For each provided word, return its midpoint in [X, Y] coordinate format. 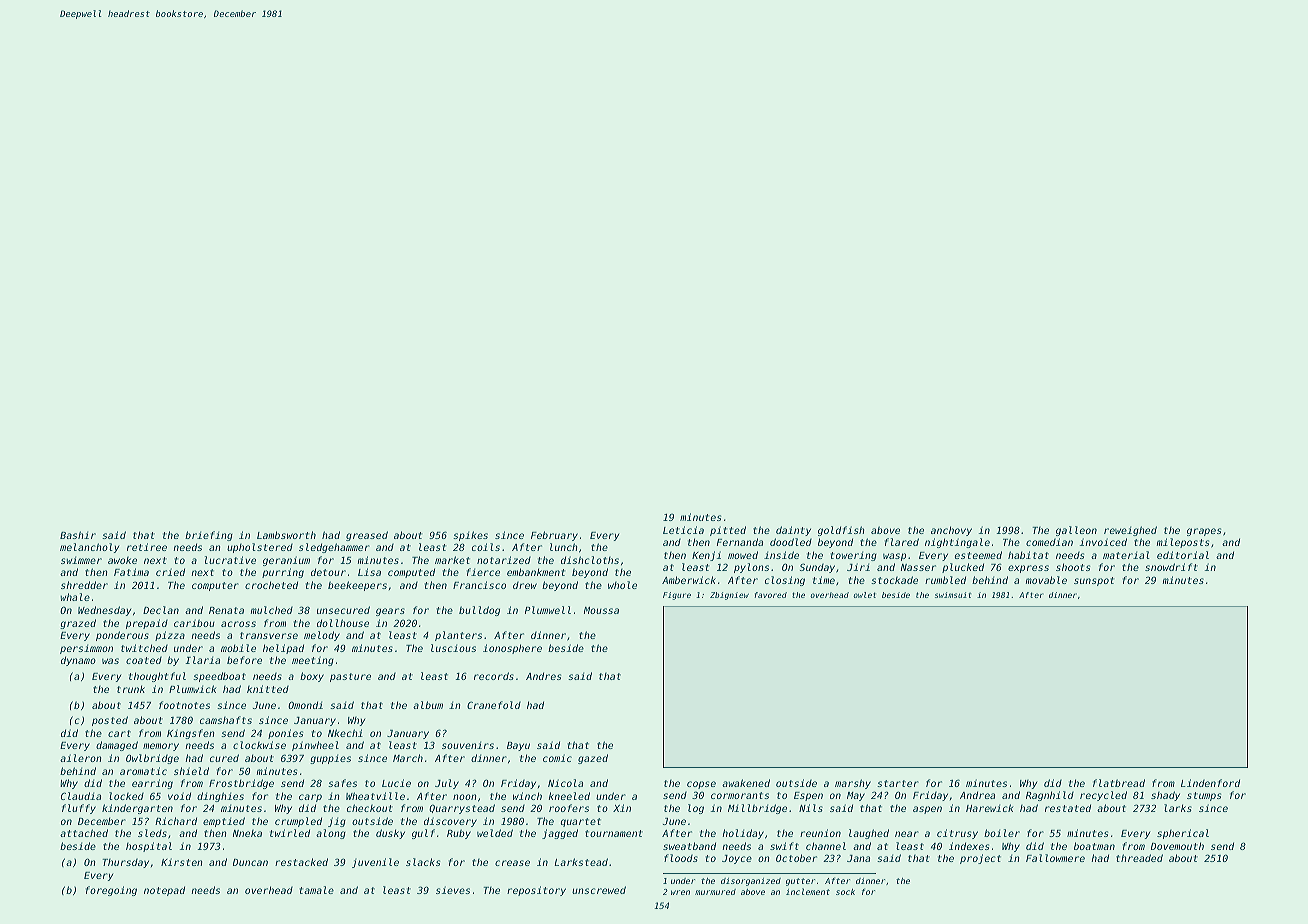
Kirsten [181, 862]
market [452, 560]
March [408, 758]
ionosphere [512, 649]
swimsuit [953, 595]
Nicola [565, 783]
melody [322, 636]
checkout [370, 808]
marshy [853, 784]
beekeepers [357, 586]
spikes [470, 536]
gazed [593, 759]
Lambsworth [286, 535]
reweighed [1130, 531]
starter [898, 783]
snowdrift [1171, 567]
